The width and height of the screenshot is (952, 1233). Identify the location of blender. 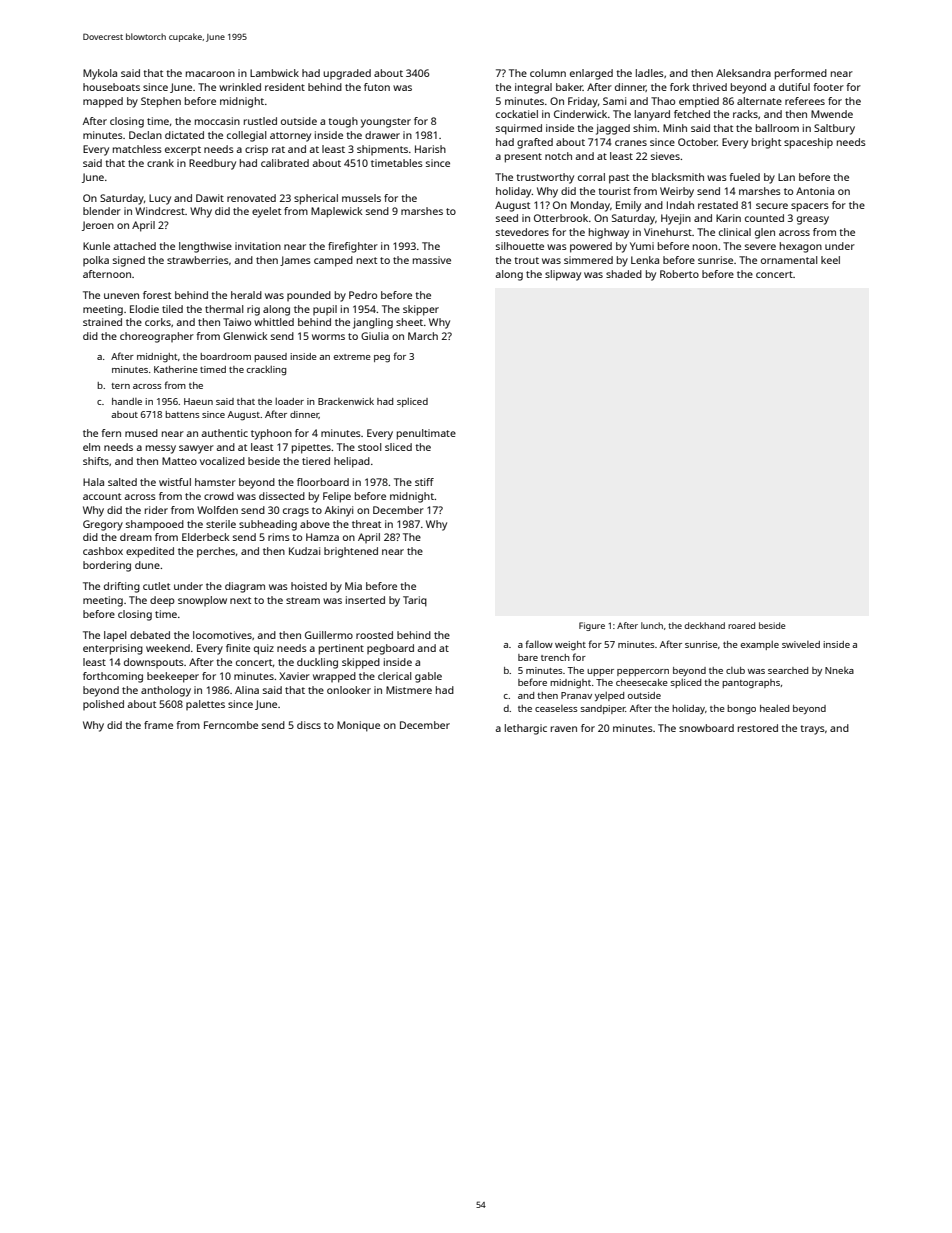
(102, 211).
